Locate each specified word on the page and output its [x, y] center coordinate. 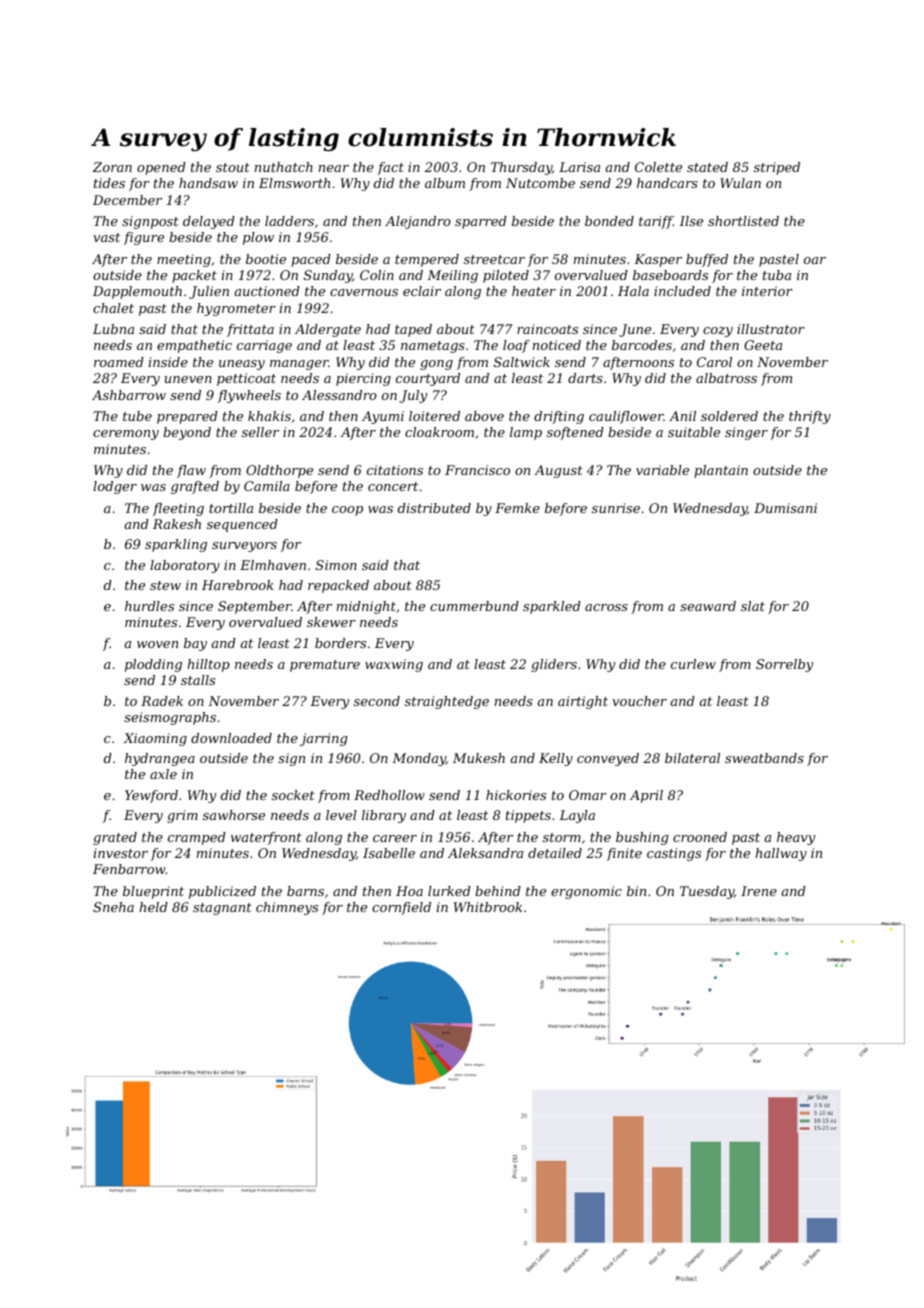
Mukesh [479, 758]
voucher [639, 701]
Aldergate [328, 330]
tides [109, 183]
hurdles [149, 606]
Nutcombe [540, 183]
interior [767, 291]
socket [293, 795]
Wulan [740, 183]
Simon [336, 565]
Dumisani [785, 508]
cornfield [401, 908]
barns [305, 891]
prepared [187, 417]
